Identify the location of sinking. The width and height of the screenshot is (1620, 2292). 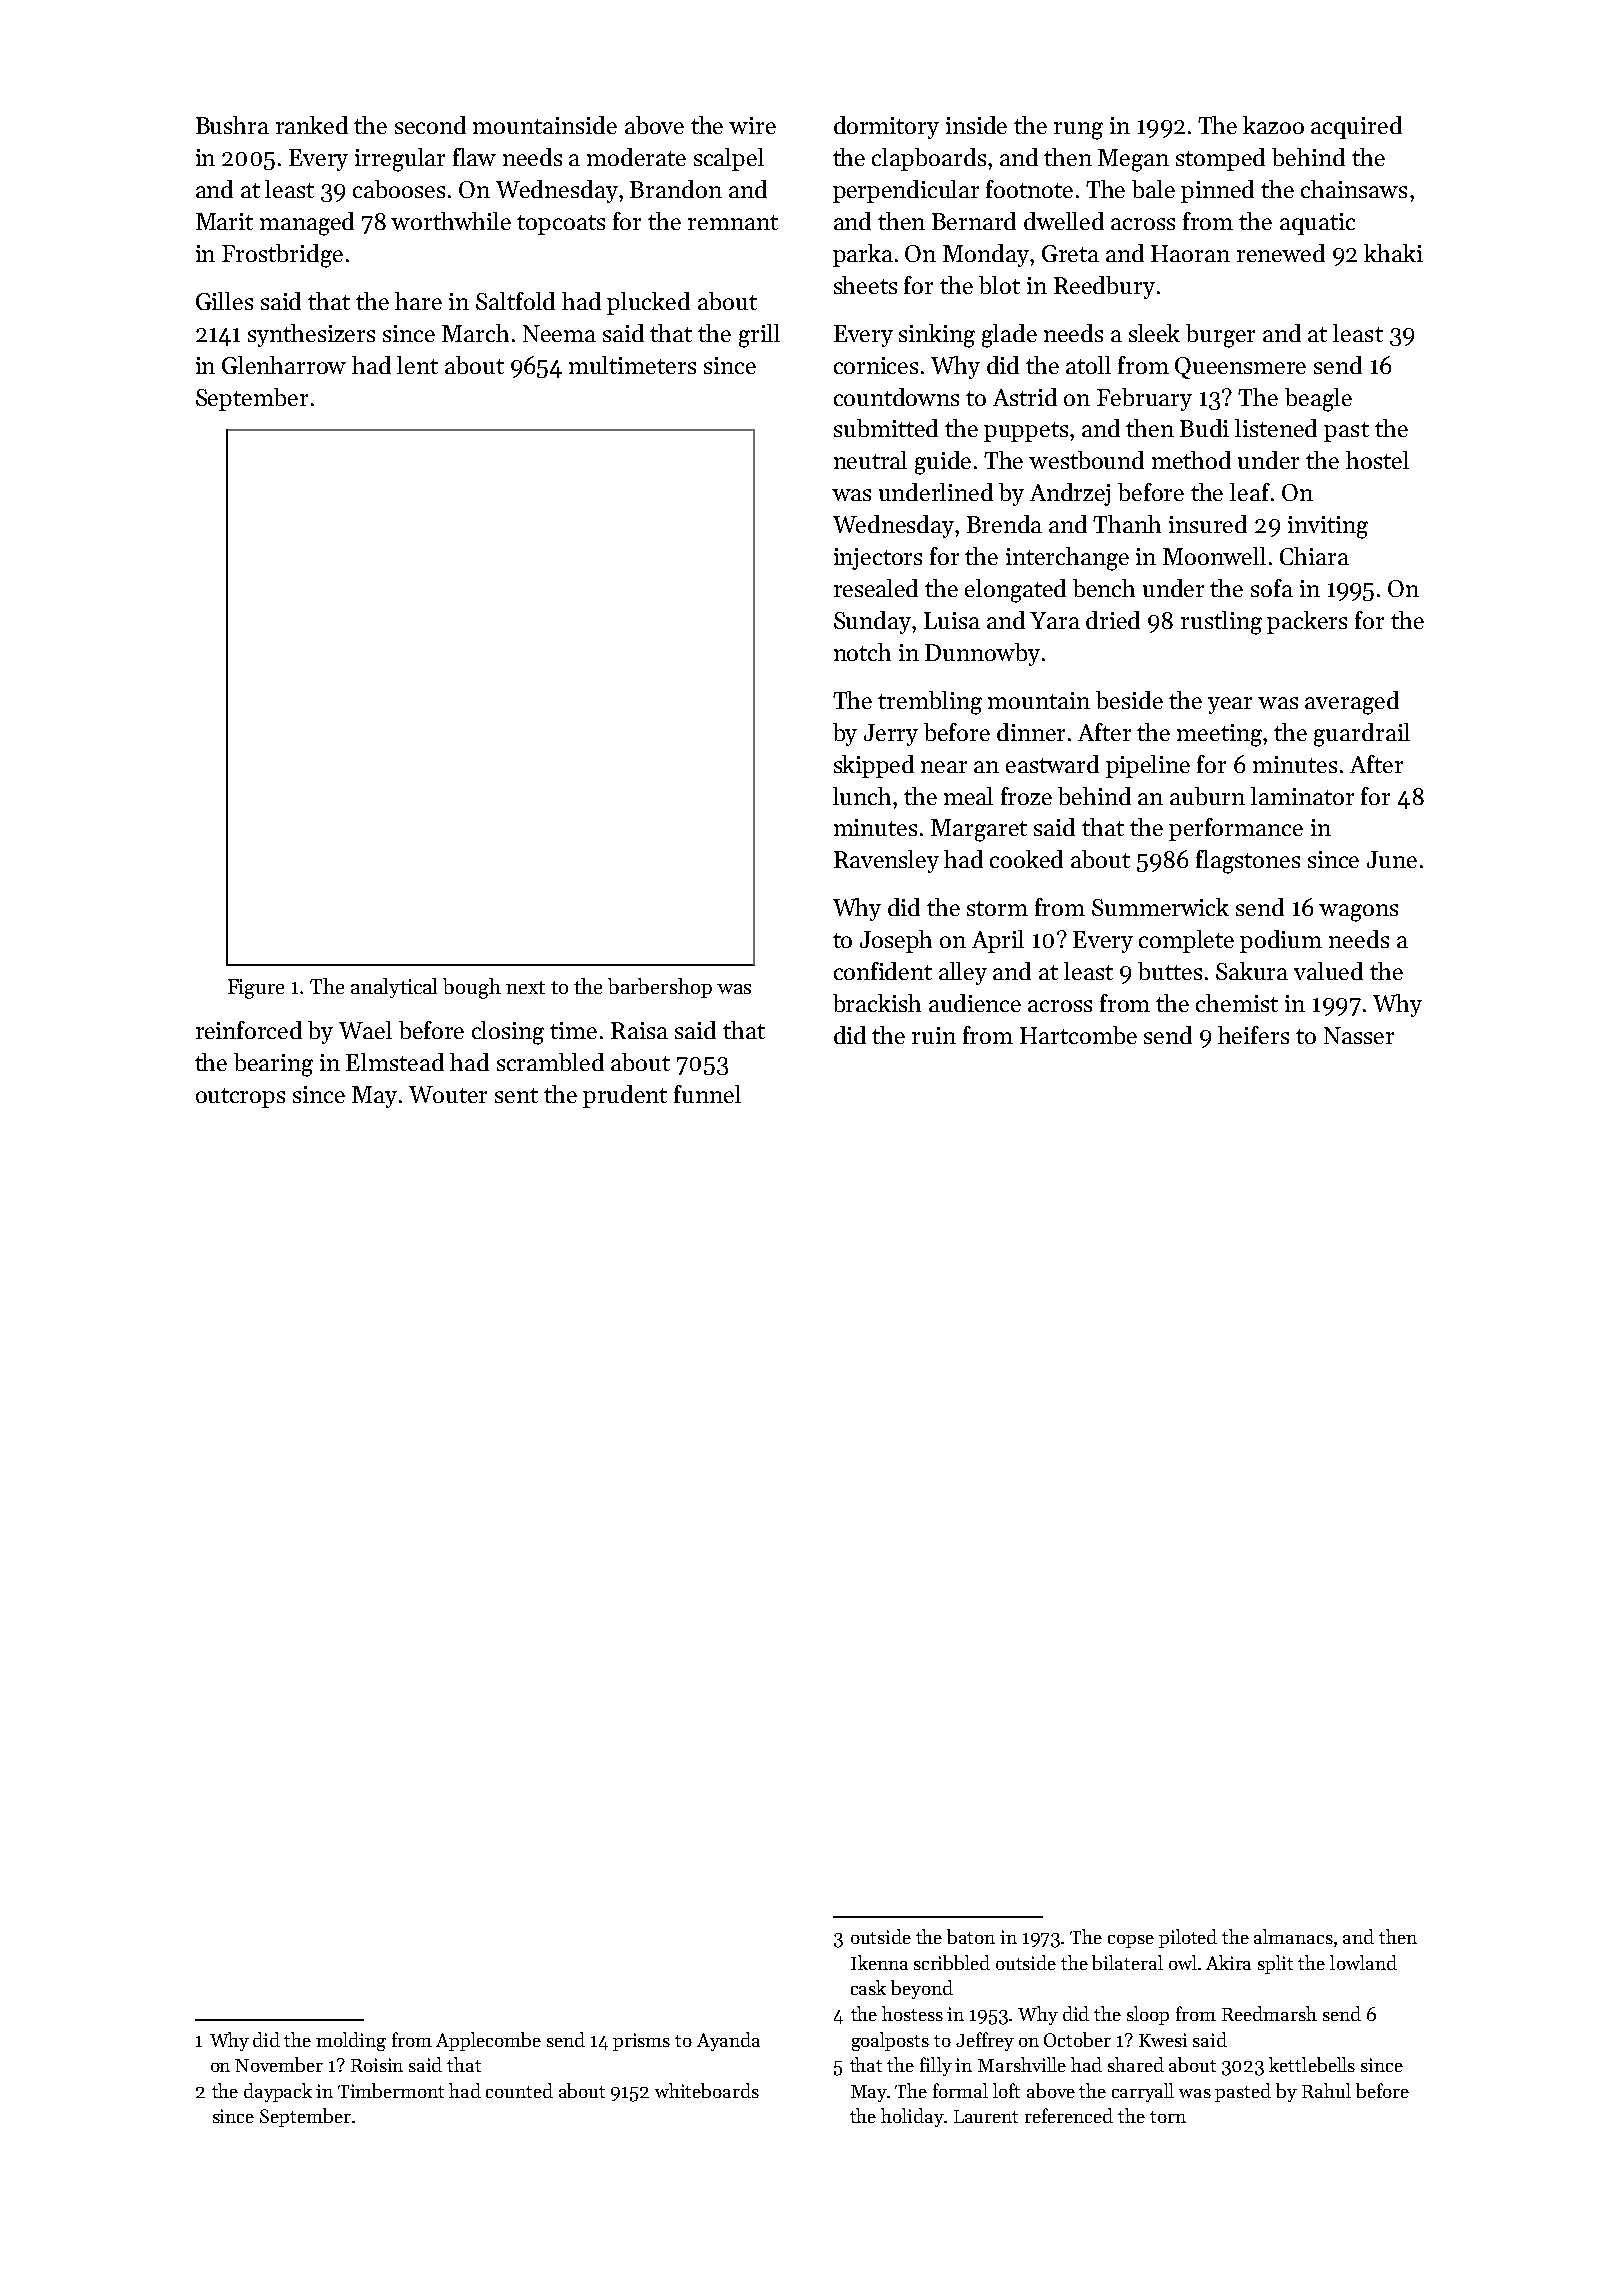
(937, 336).
